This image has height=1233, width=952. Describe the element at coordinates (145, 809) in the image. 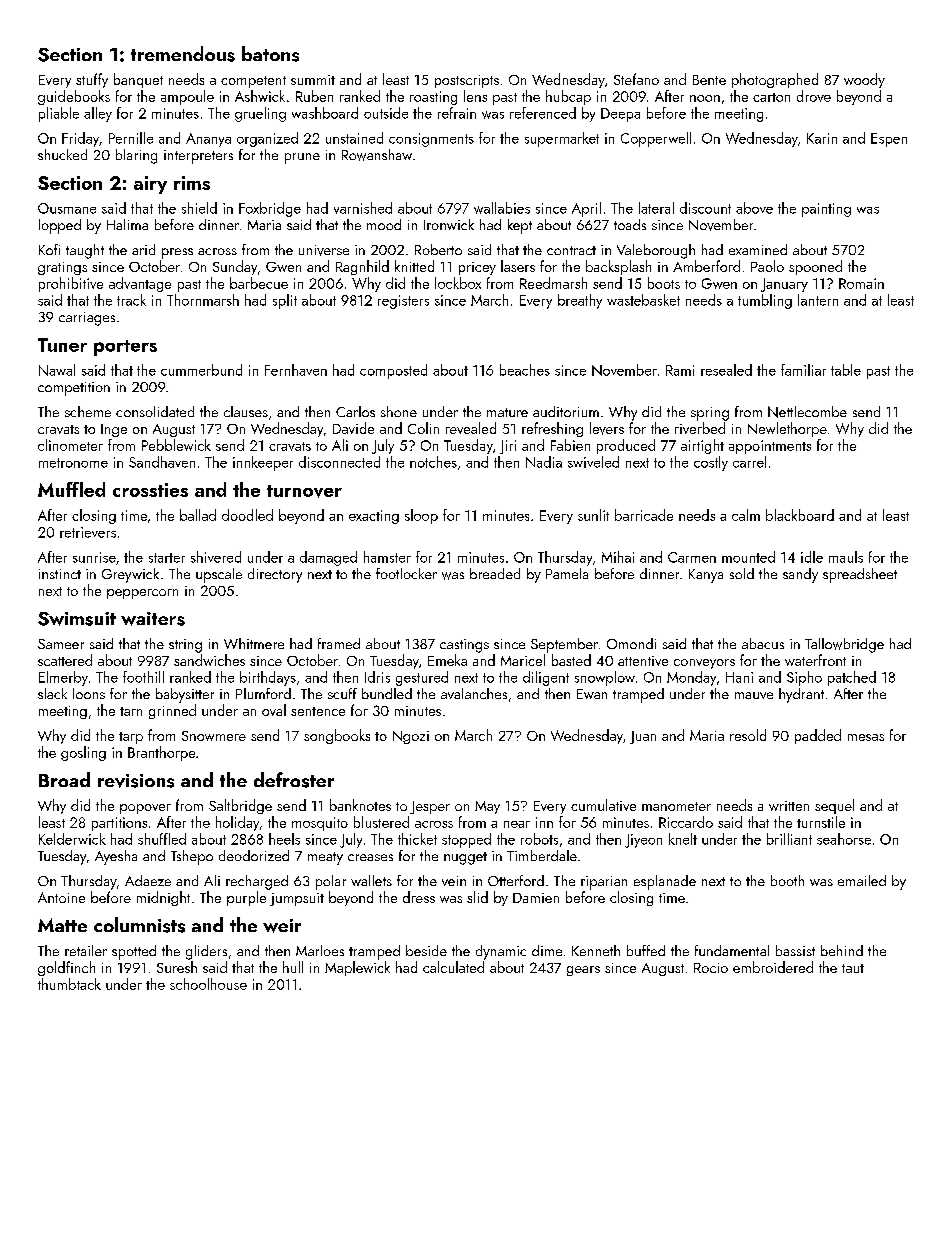

I see `popover` at that location.
